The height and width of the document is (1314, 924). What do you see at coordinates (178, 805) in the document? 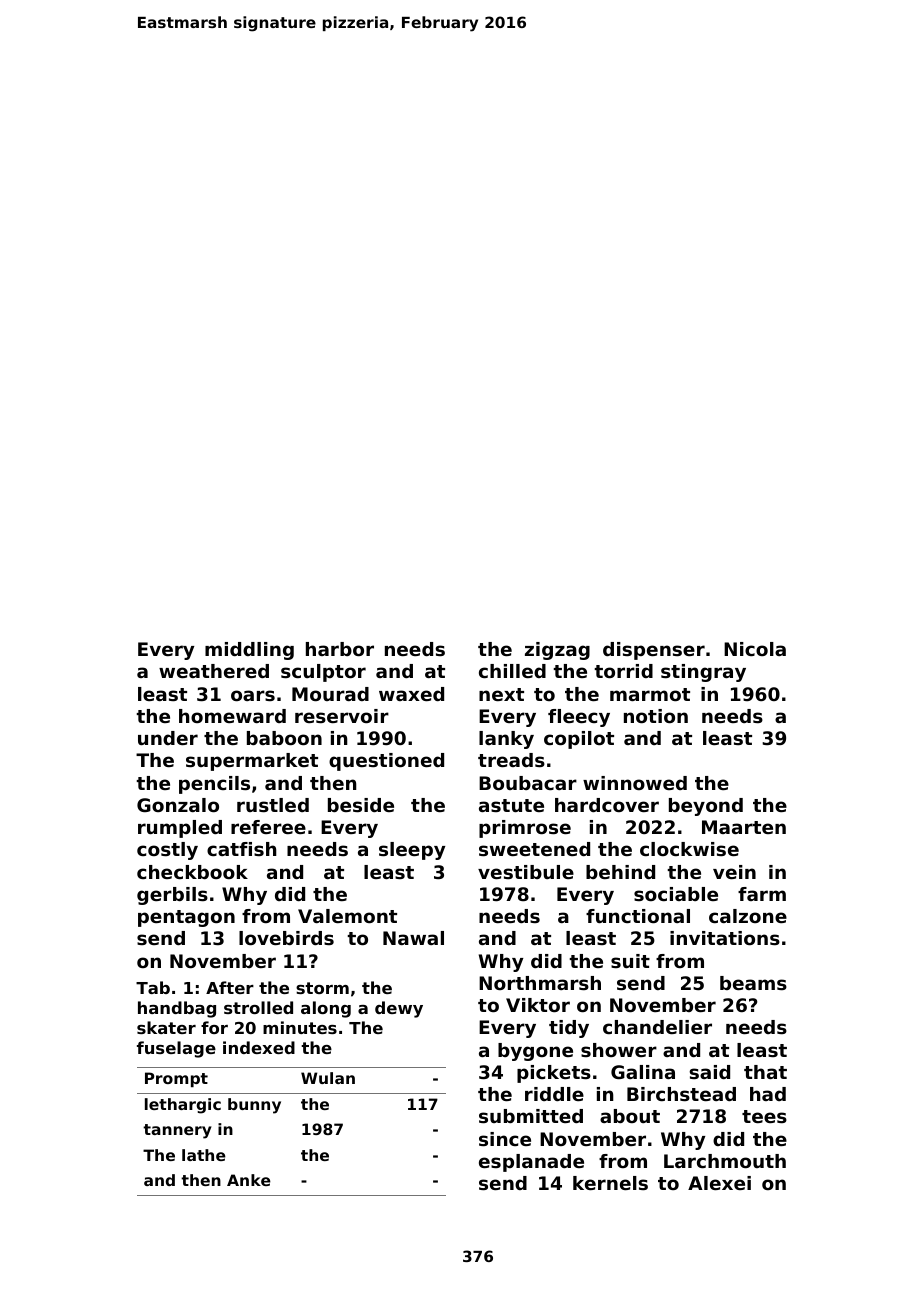
I see `Gonzalo` at bounding box center [178, 805].
